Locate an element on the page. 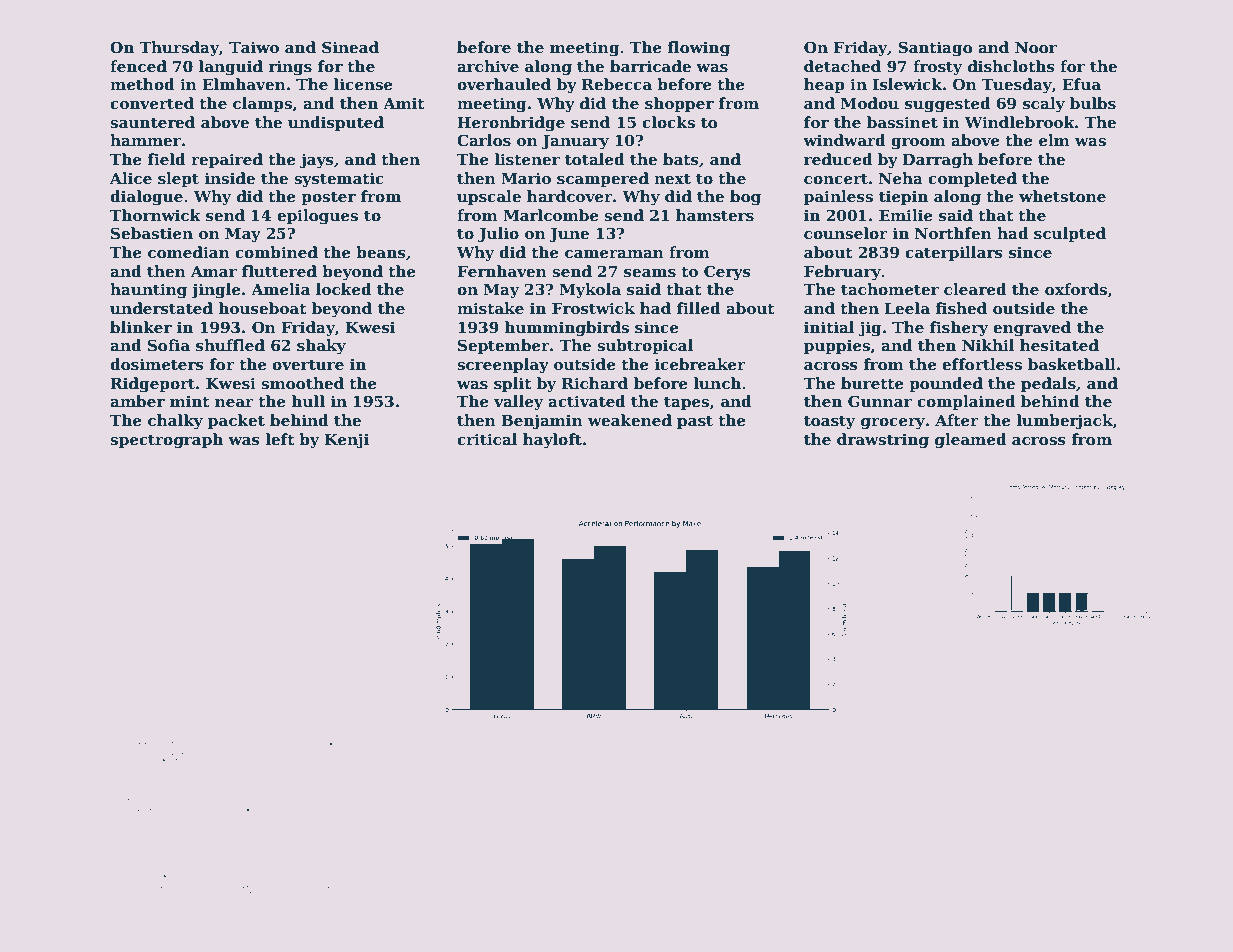 Image resolution: width=1233 pixels, height=952 pixels. sculpted is located at coordinates (1070, 234).
